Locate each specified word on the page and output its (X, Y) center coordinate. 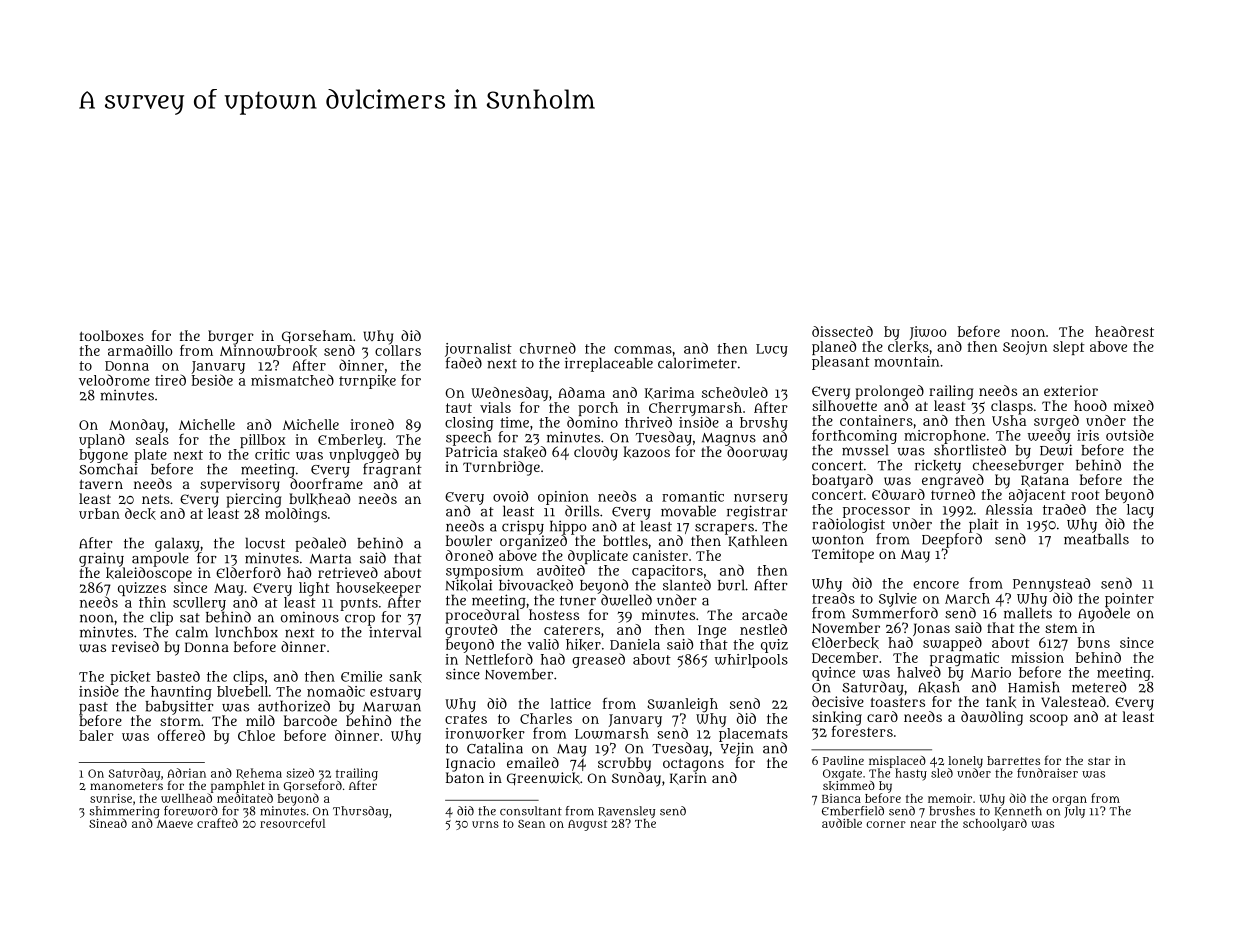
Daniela (635, 644)
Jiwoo (928, 333)
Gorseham (317, 337)
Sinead (108, 823)
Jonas (931, 629)
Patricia (472, 451)
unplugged (364, 455)
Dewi (1056, 450)
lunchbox (247, 632)
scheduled (735, 392)
